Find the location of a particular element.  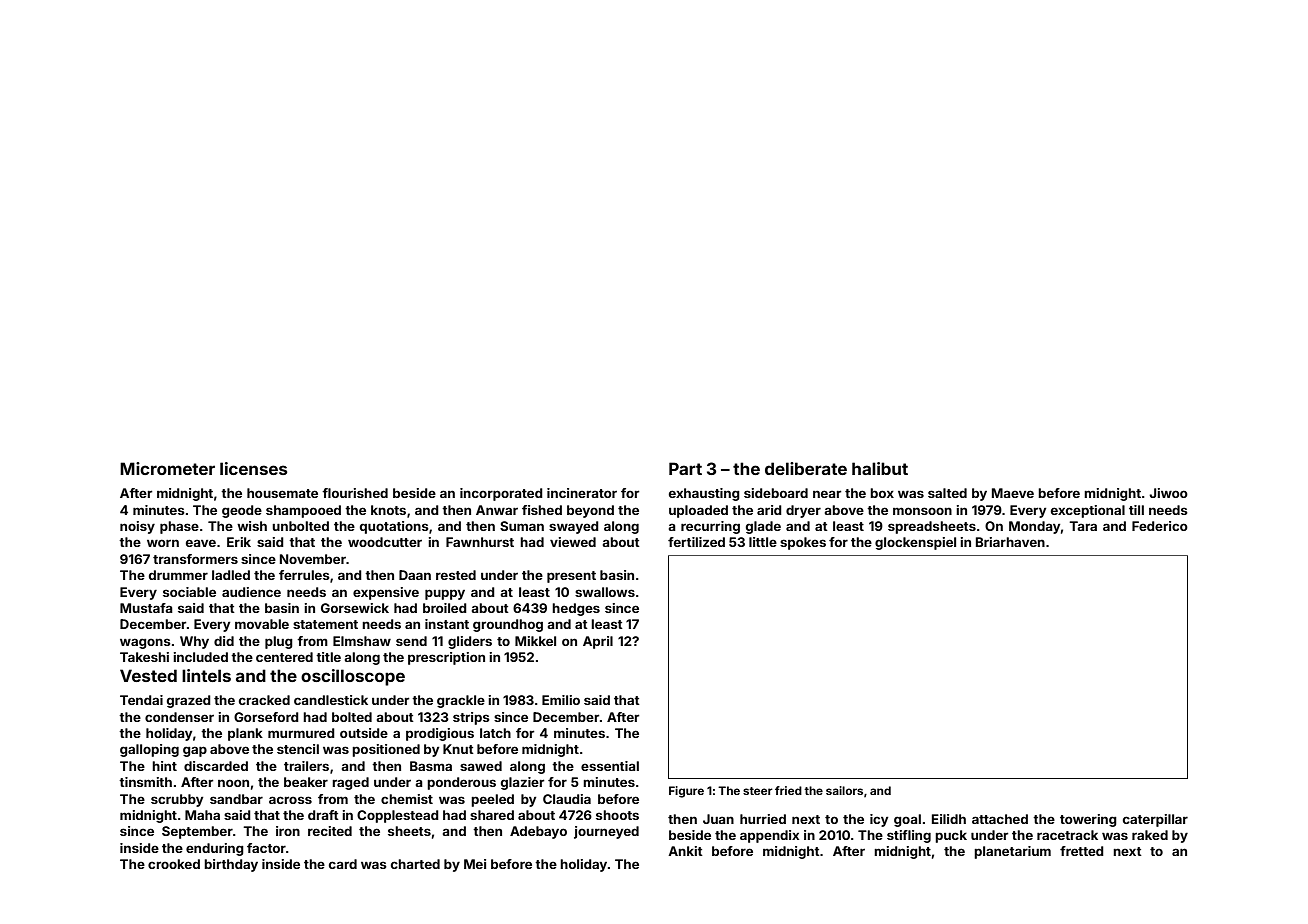

Mikkel is located at coordinates (535, 641).
